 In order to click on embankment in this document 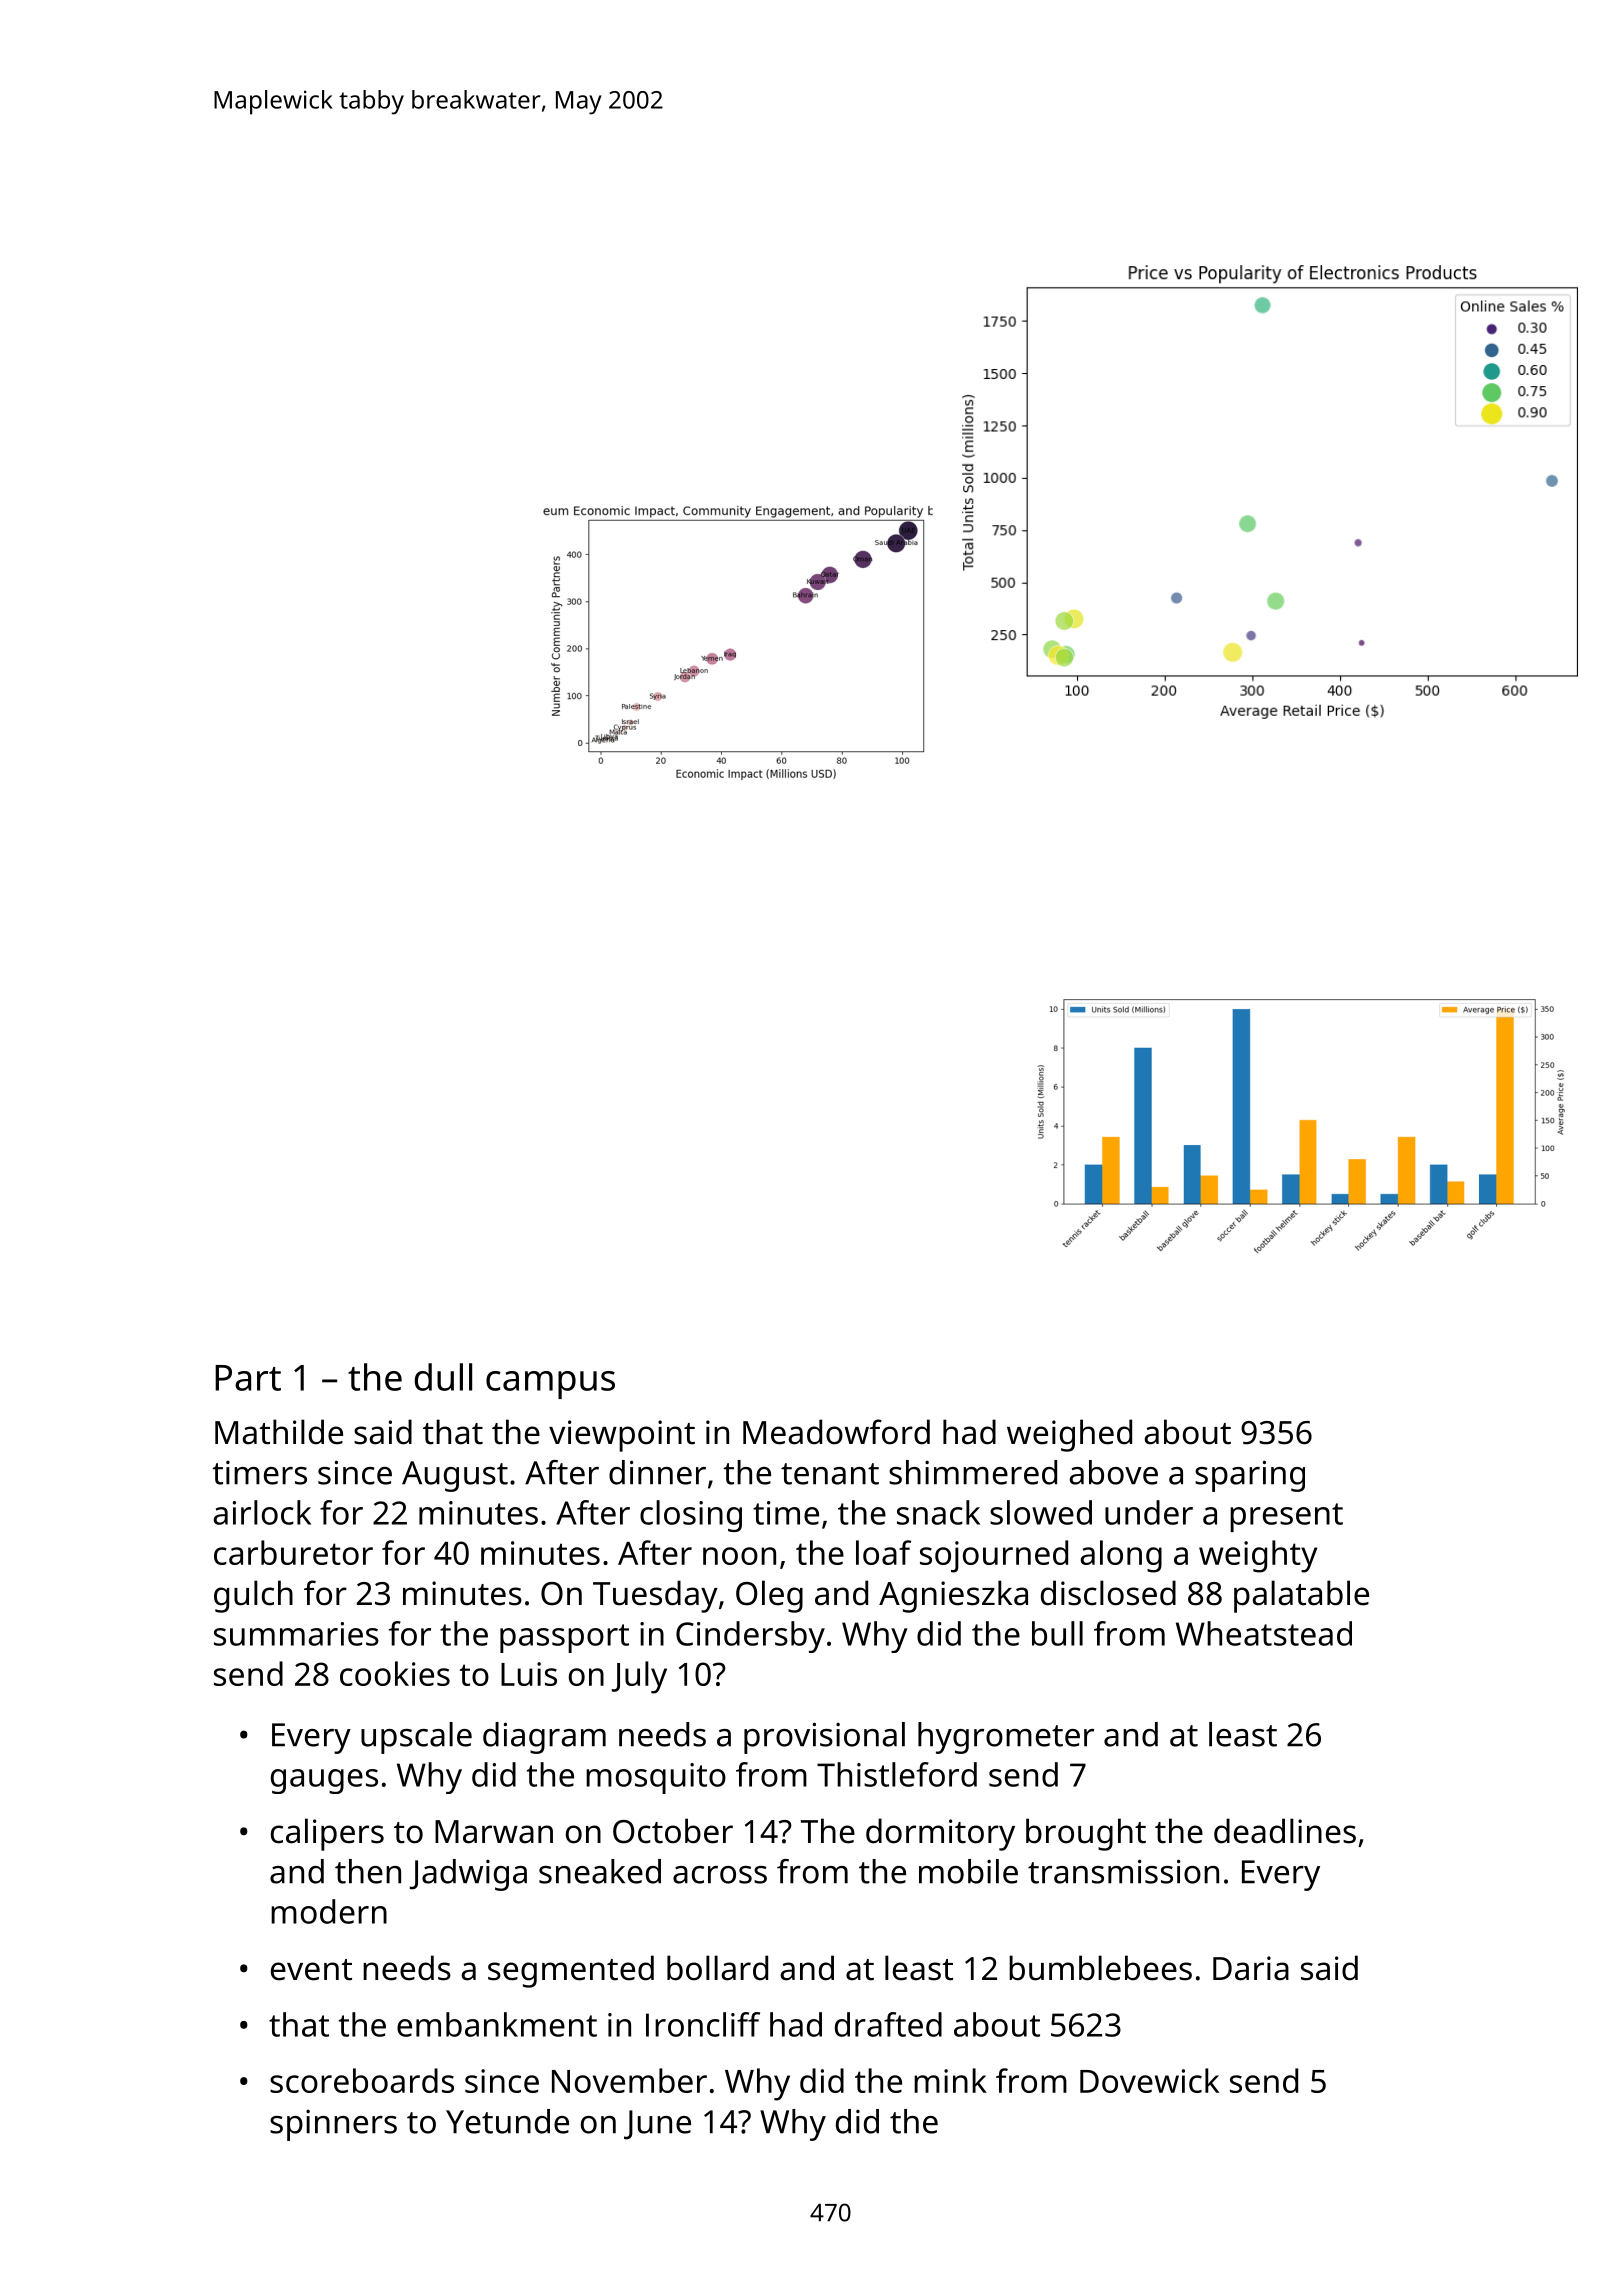, I will do `click(497, 2024)`.
